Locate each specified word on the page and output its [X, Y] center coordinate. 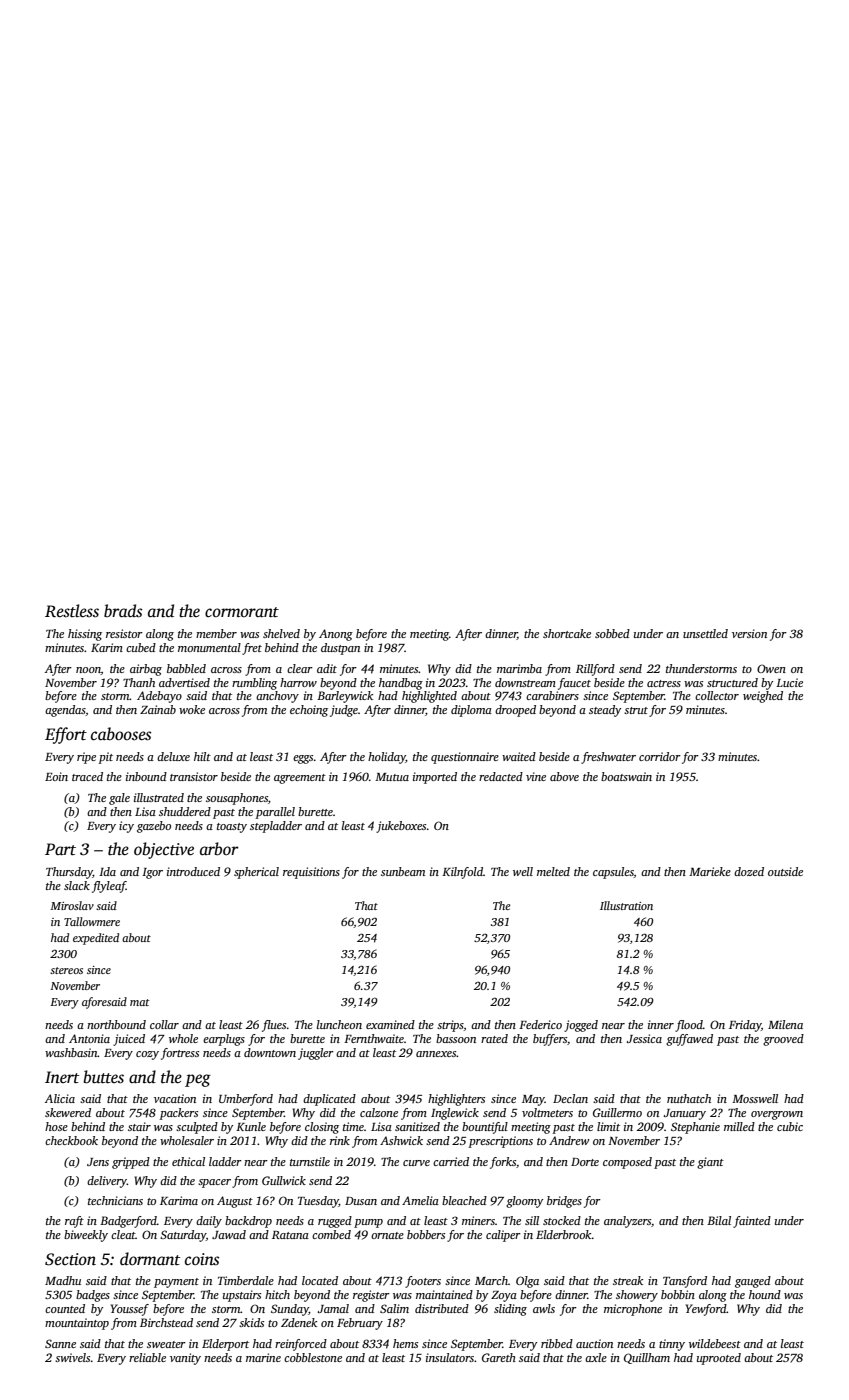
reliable [147, 1357]
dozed [749, 871]
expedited [96, 939]
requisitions [311, 873]
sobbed [612, 633]
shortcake [567, 633]
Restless [72, 611]
